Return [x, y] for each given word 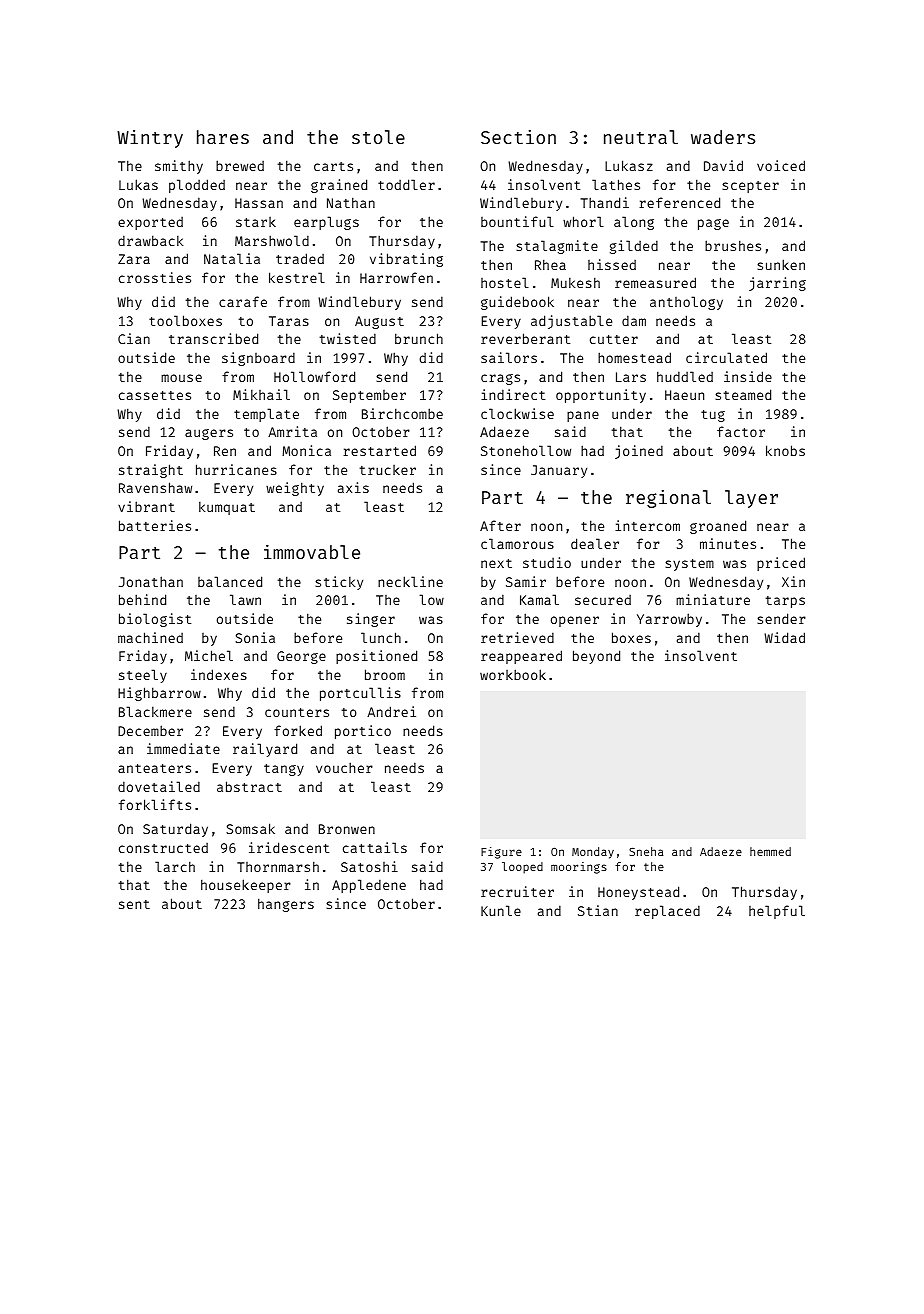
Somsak [250, 828]
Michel [209, 655]
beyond [596, 657]
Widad [784, 637]
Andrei [391, 711]
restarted [379, 450]
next [496, 563]
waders [723, 137]
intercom [647, 525]
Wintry [150, 139]
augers [209, 434]
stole [378, 137]
